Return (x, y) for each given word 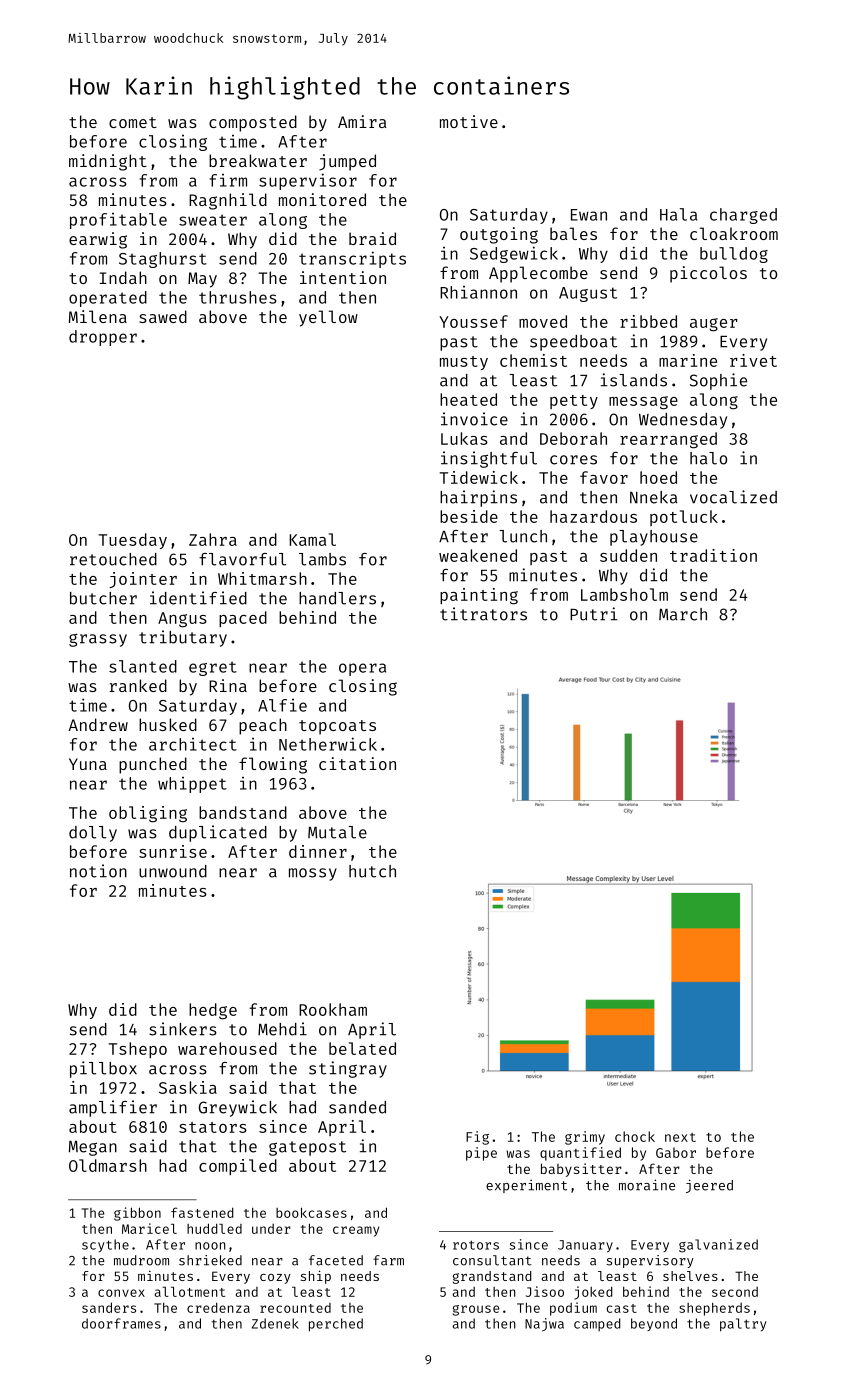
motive (469, 121)
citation (357, 763)
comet (133, 122)
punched (153, 765)
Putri (594, 614)
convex (121, 1293)
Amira (362, 121)
